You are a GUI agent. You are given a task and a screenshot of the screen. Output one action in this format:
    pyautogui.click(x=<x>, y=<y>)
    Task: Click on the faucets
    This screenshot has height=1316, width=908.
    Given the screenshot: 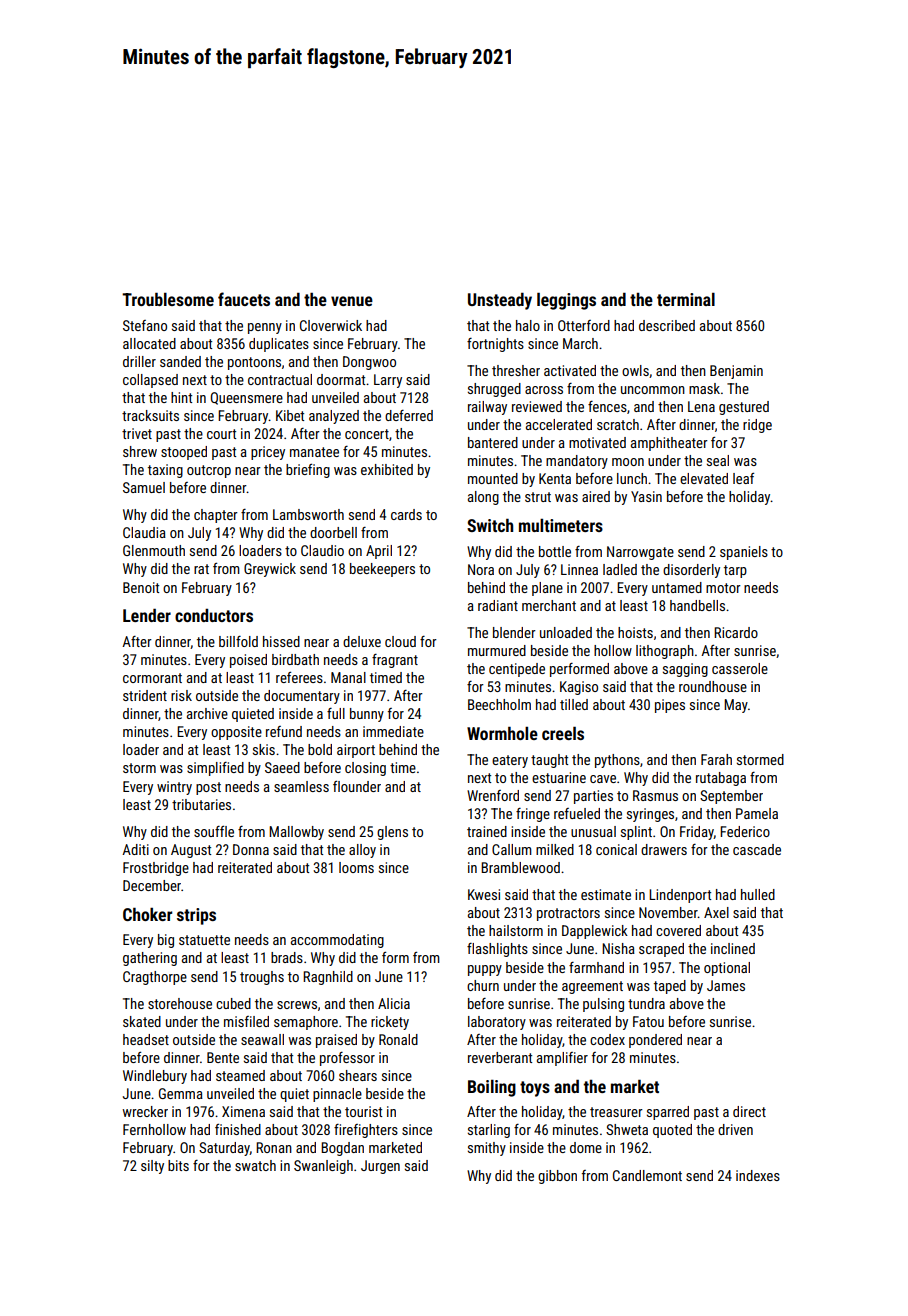 What is the action you would take?
    pyautogui.click(x=244, y=299)
